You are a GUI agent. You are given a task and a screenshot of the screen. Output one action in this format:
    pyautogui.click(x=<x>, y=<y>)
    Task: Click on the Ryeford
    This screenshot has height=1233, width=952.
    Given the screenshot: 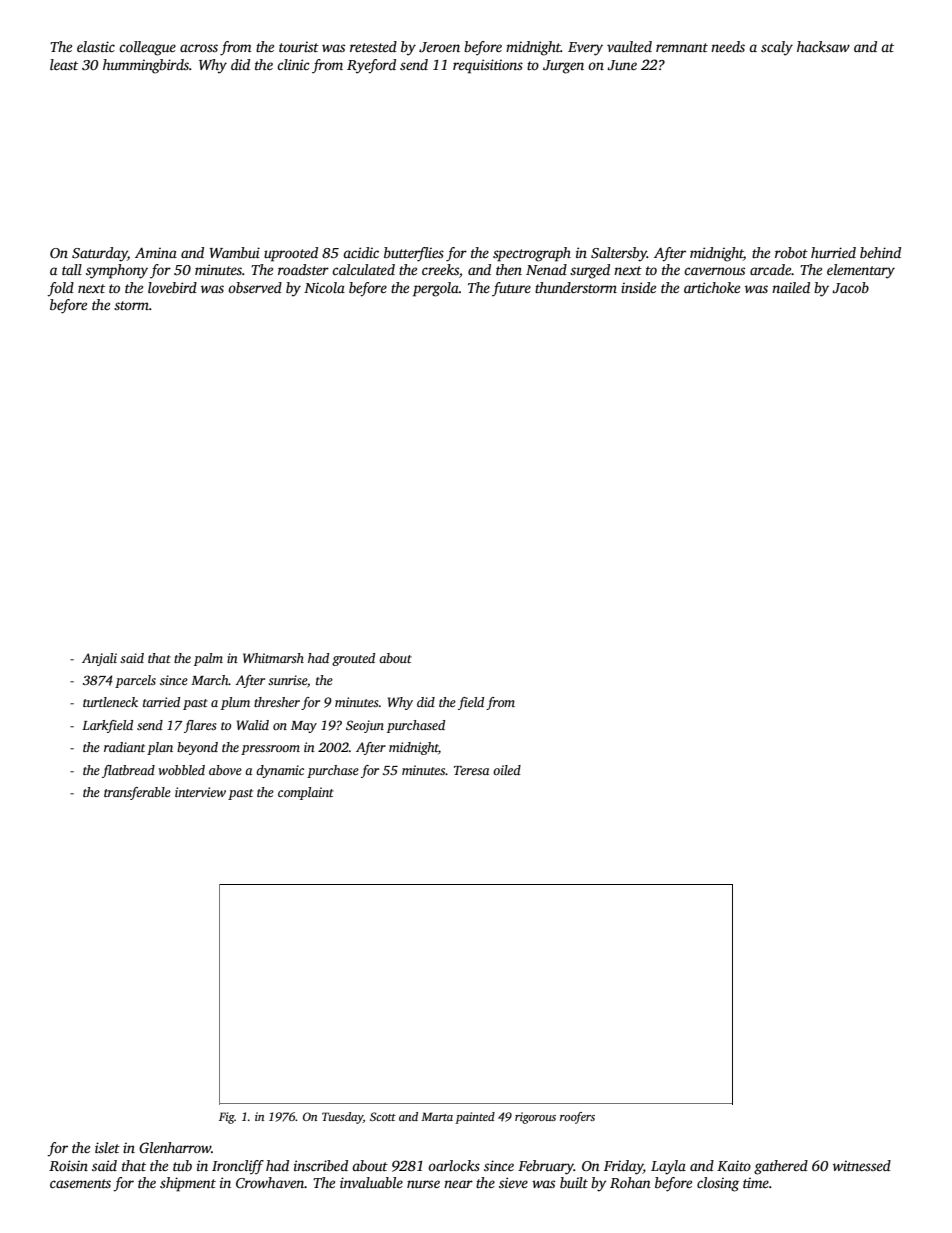 What is the action you would take?
    pyautogui.click(x=371, y=66)
